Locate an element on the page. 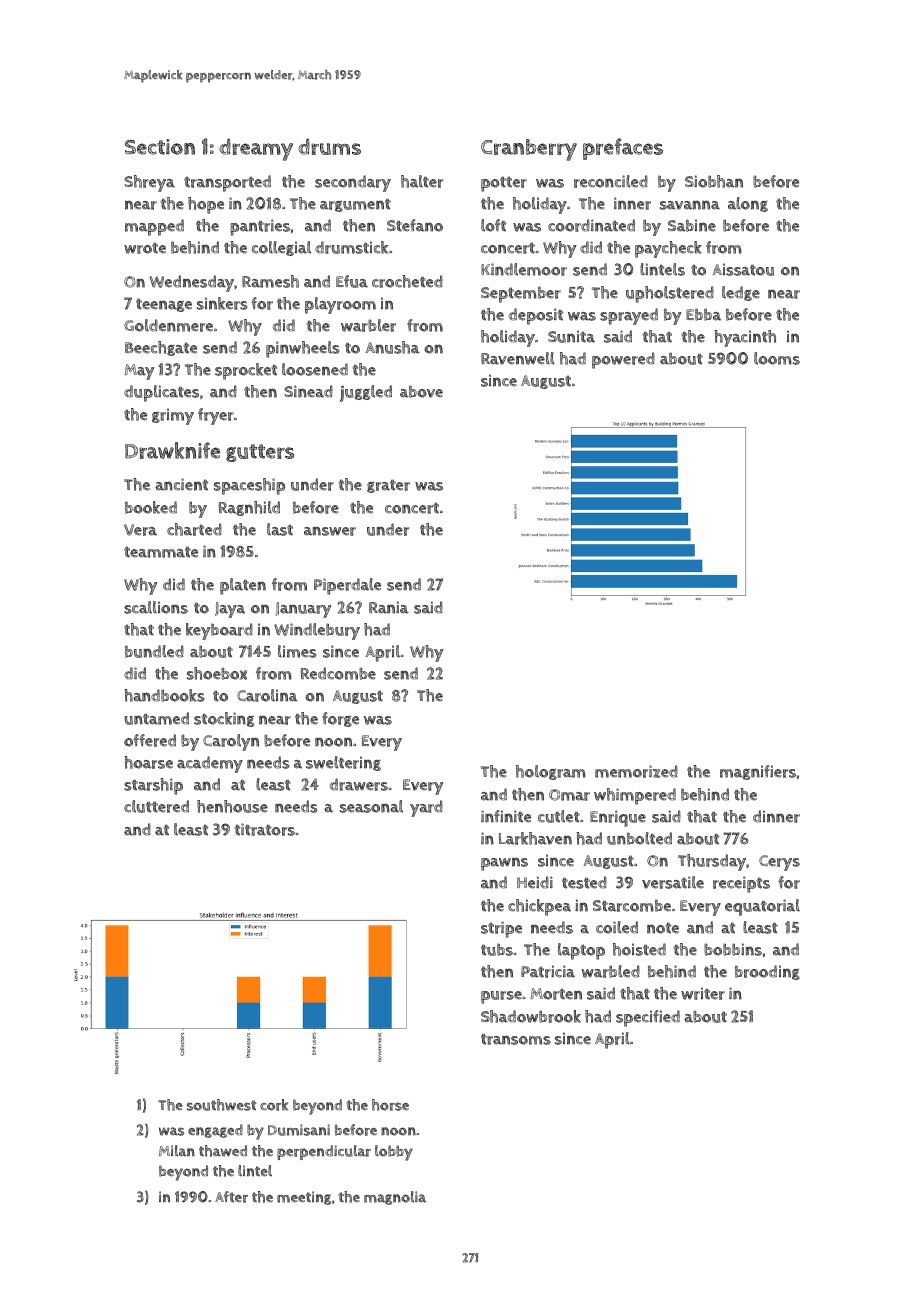 This document has height=1314, width=924. meeting is located at coordinates (304, 1198).
